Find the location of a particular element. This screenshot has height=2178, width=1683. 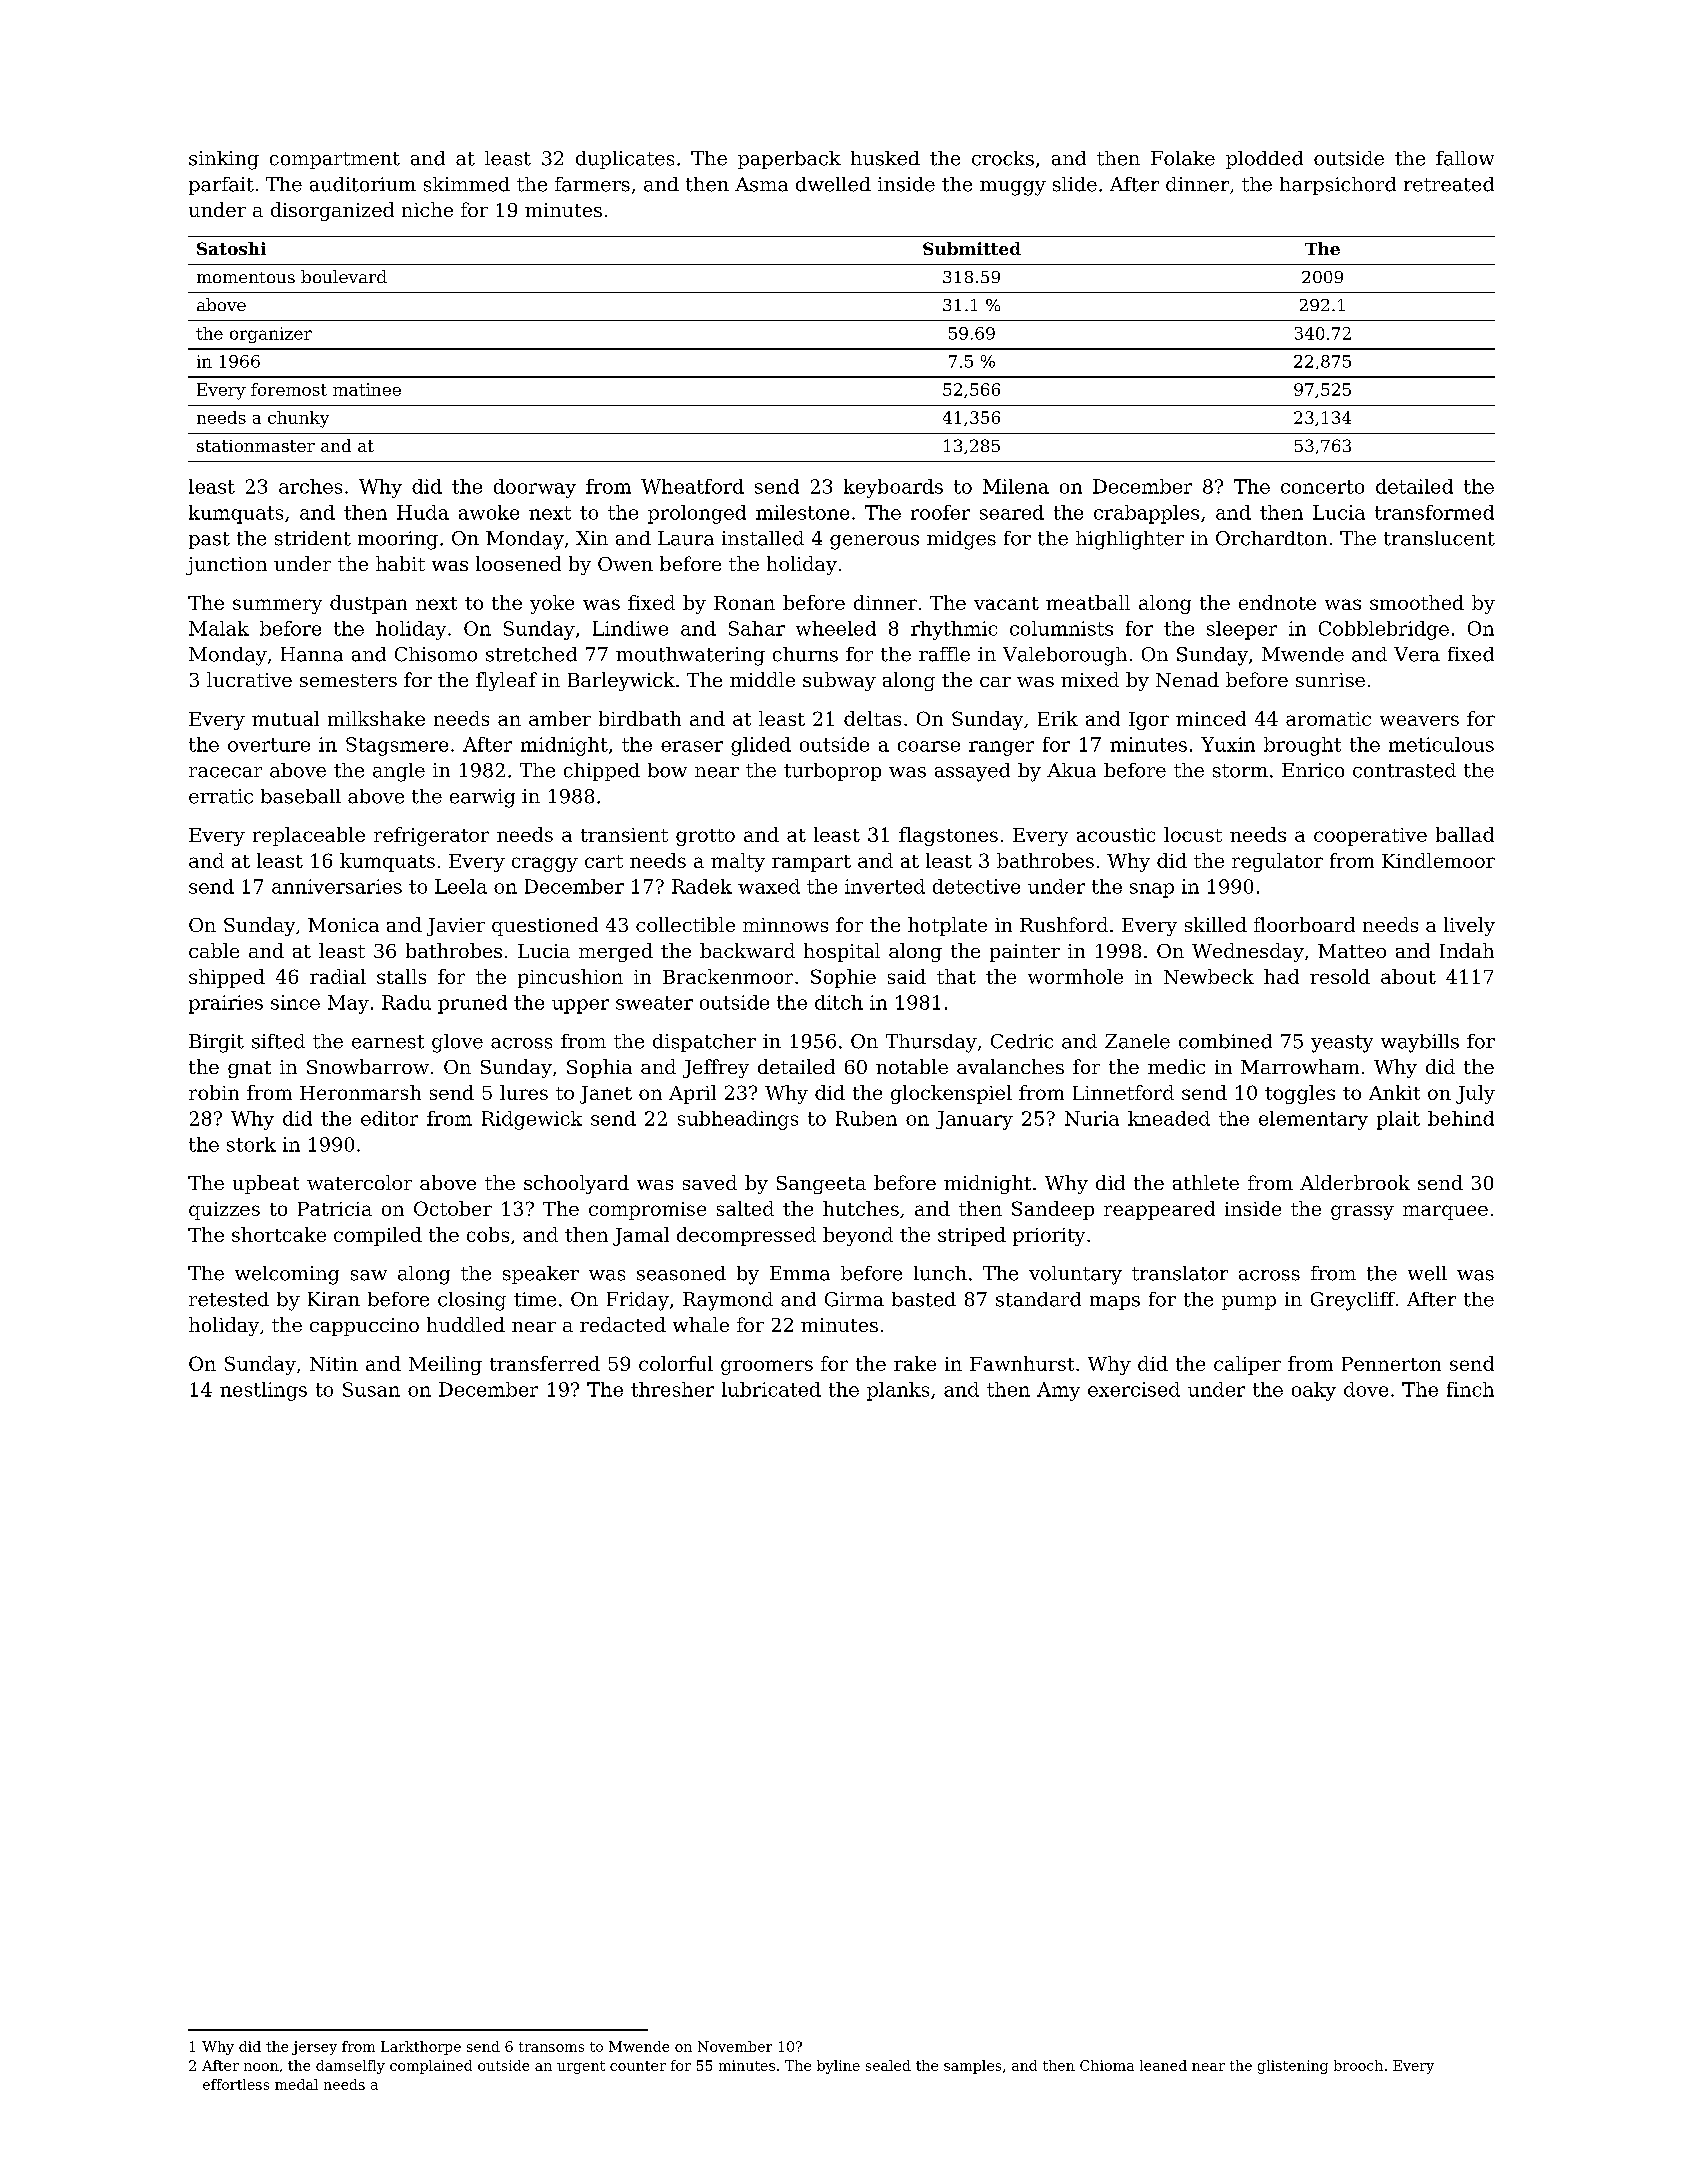

Thursday is located at coordinates (931, 1043).
